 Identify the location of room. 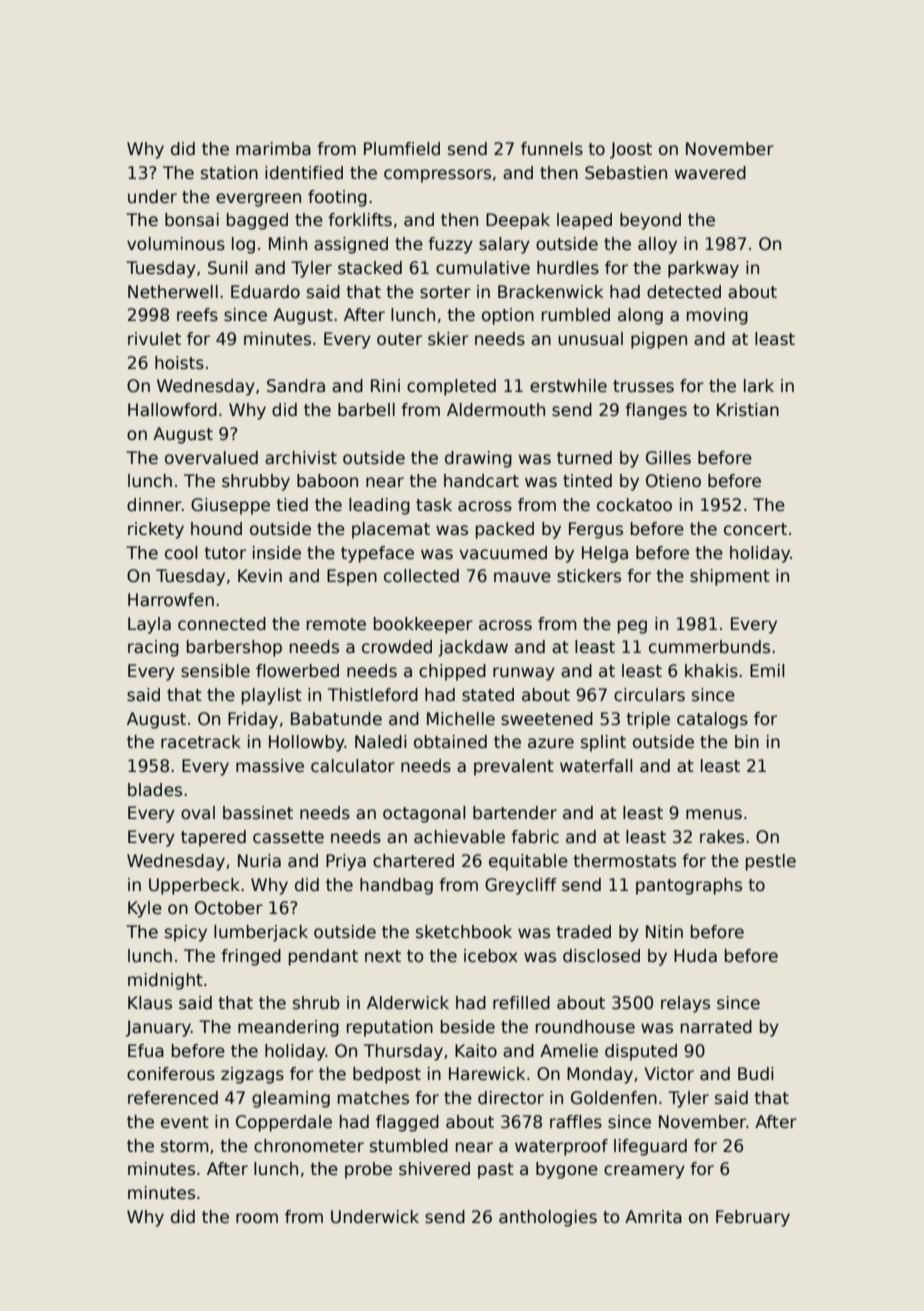
(257, 1218).
